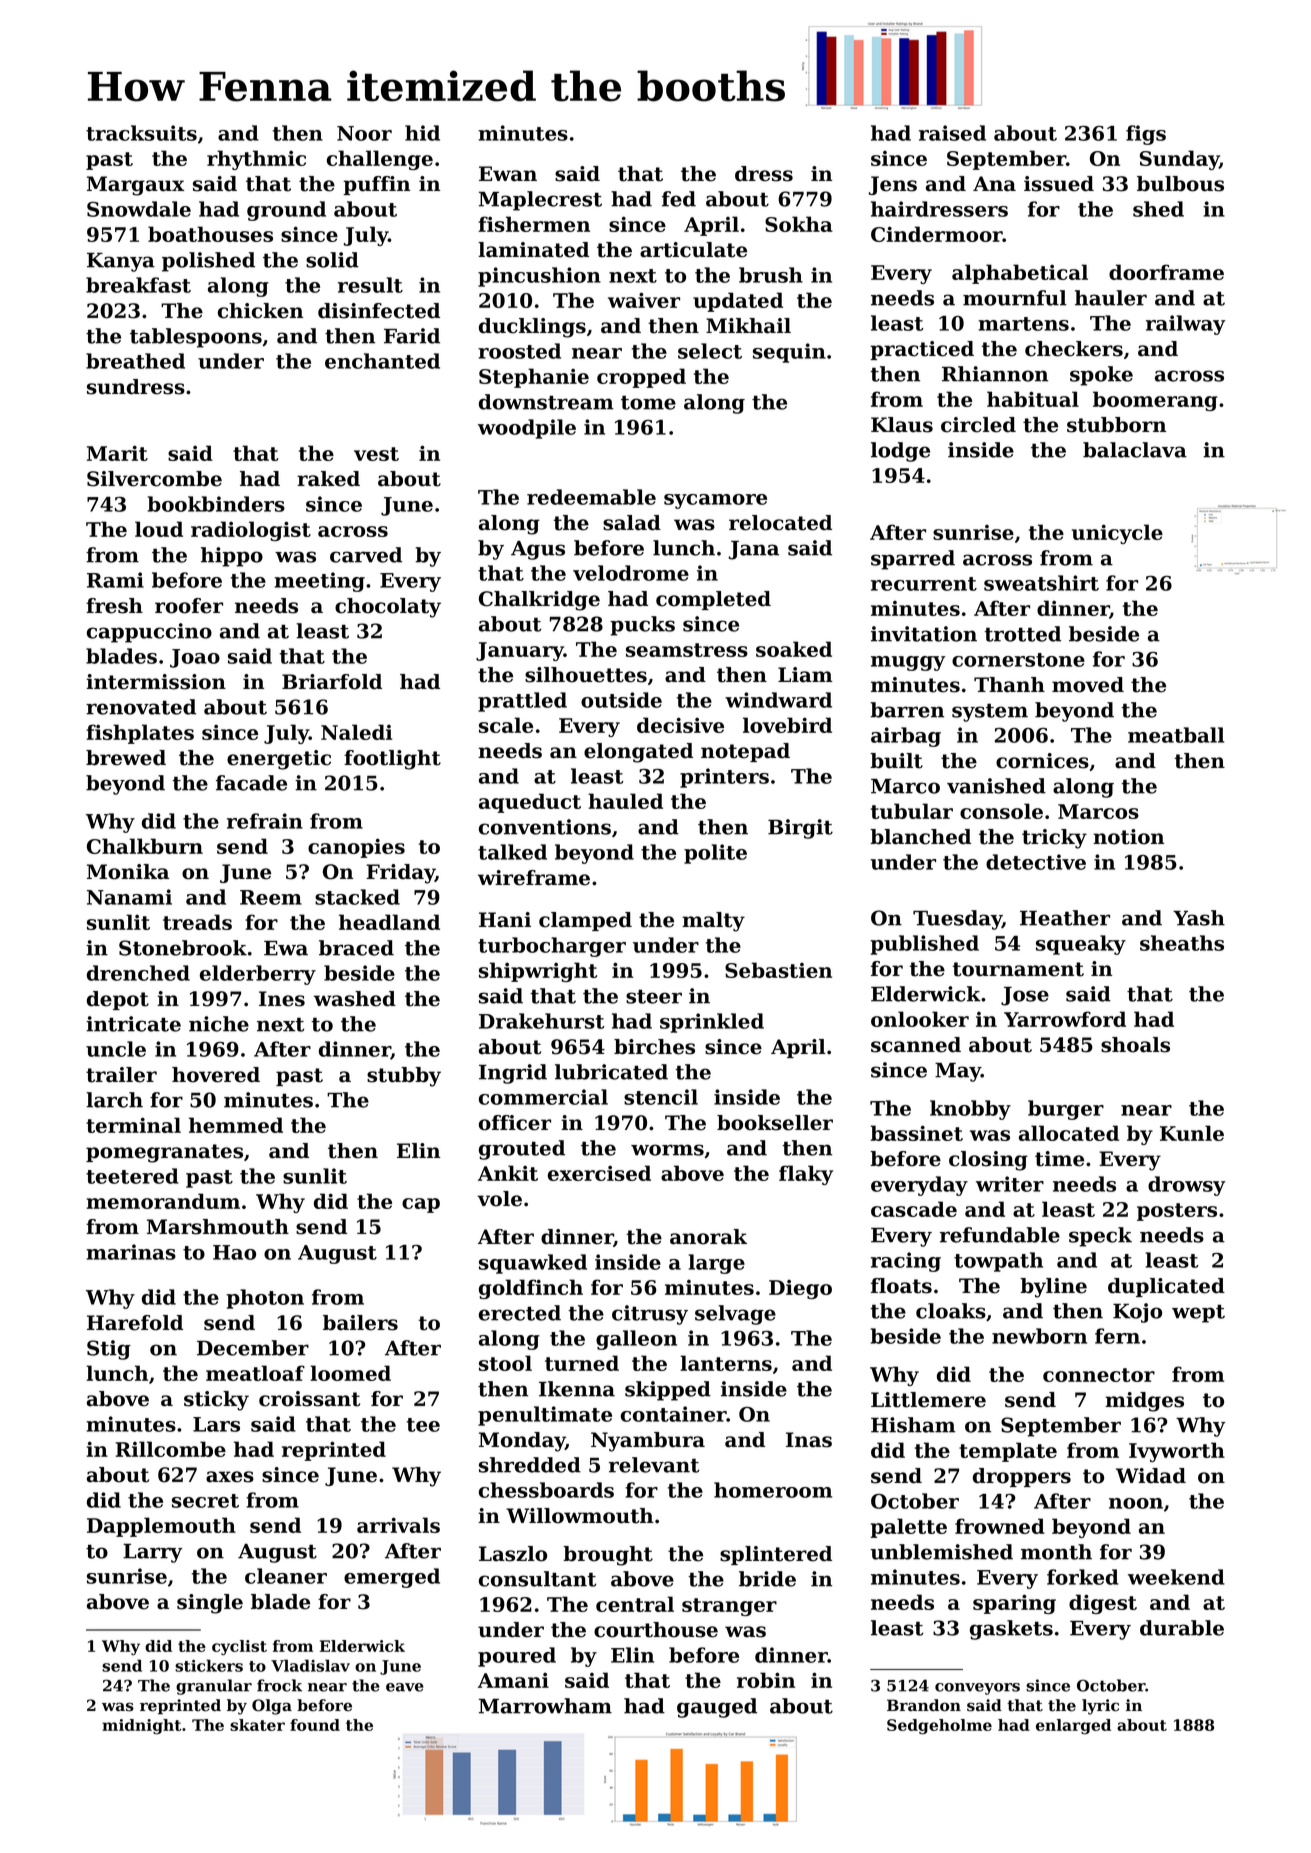 This screenshot has width=1311, height=1853. I want to click on bookseller, so click(775, 1123).
